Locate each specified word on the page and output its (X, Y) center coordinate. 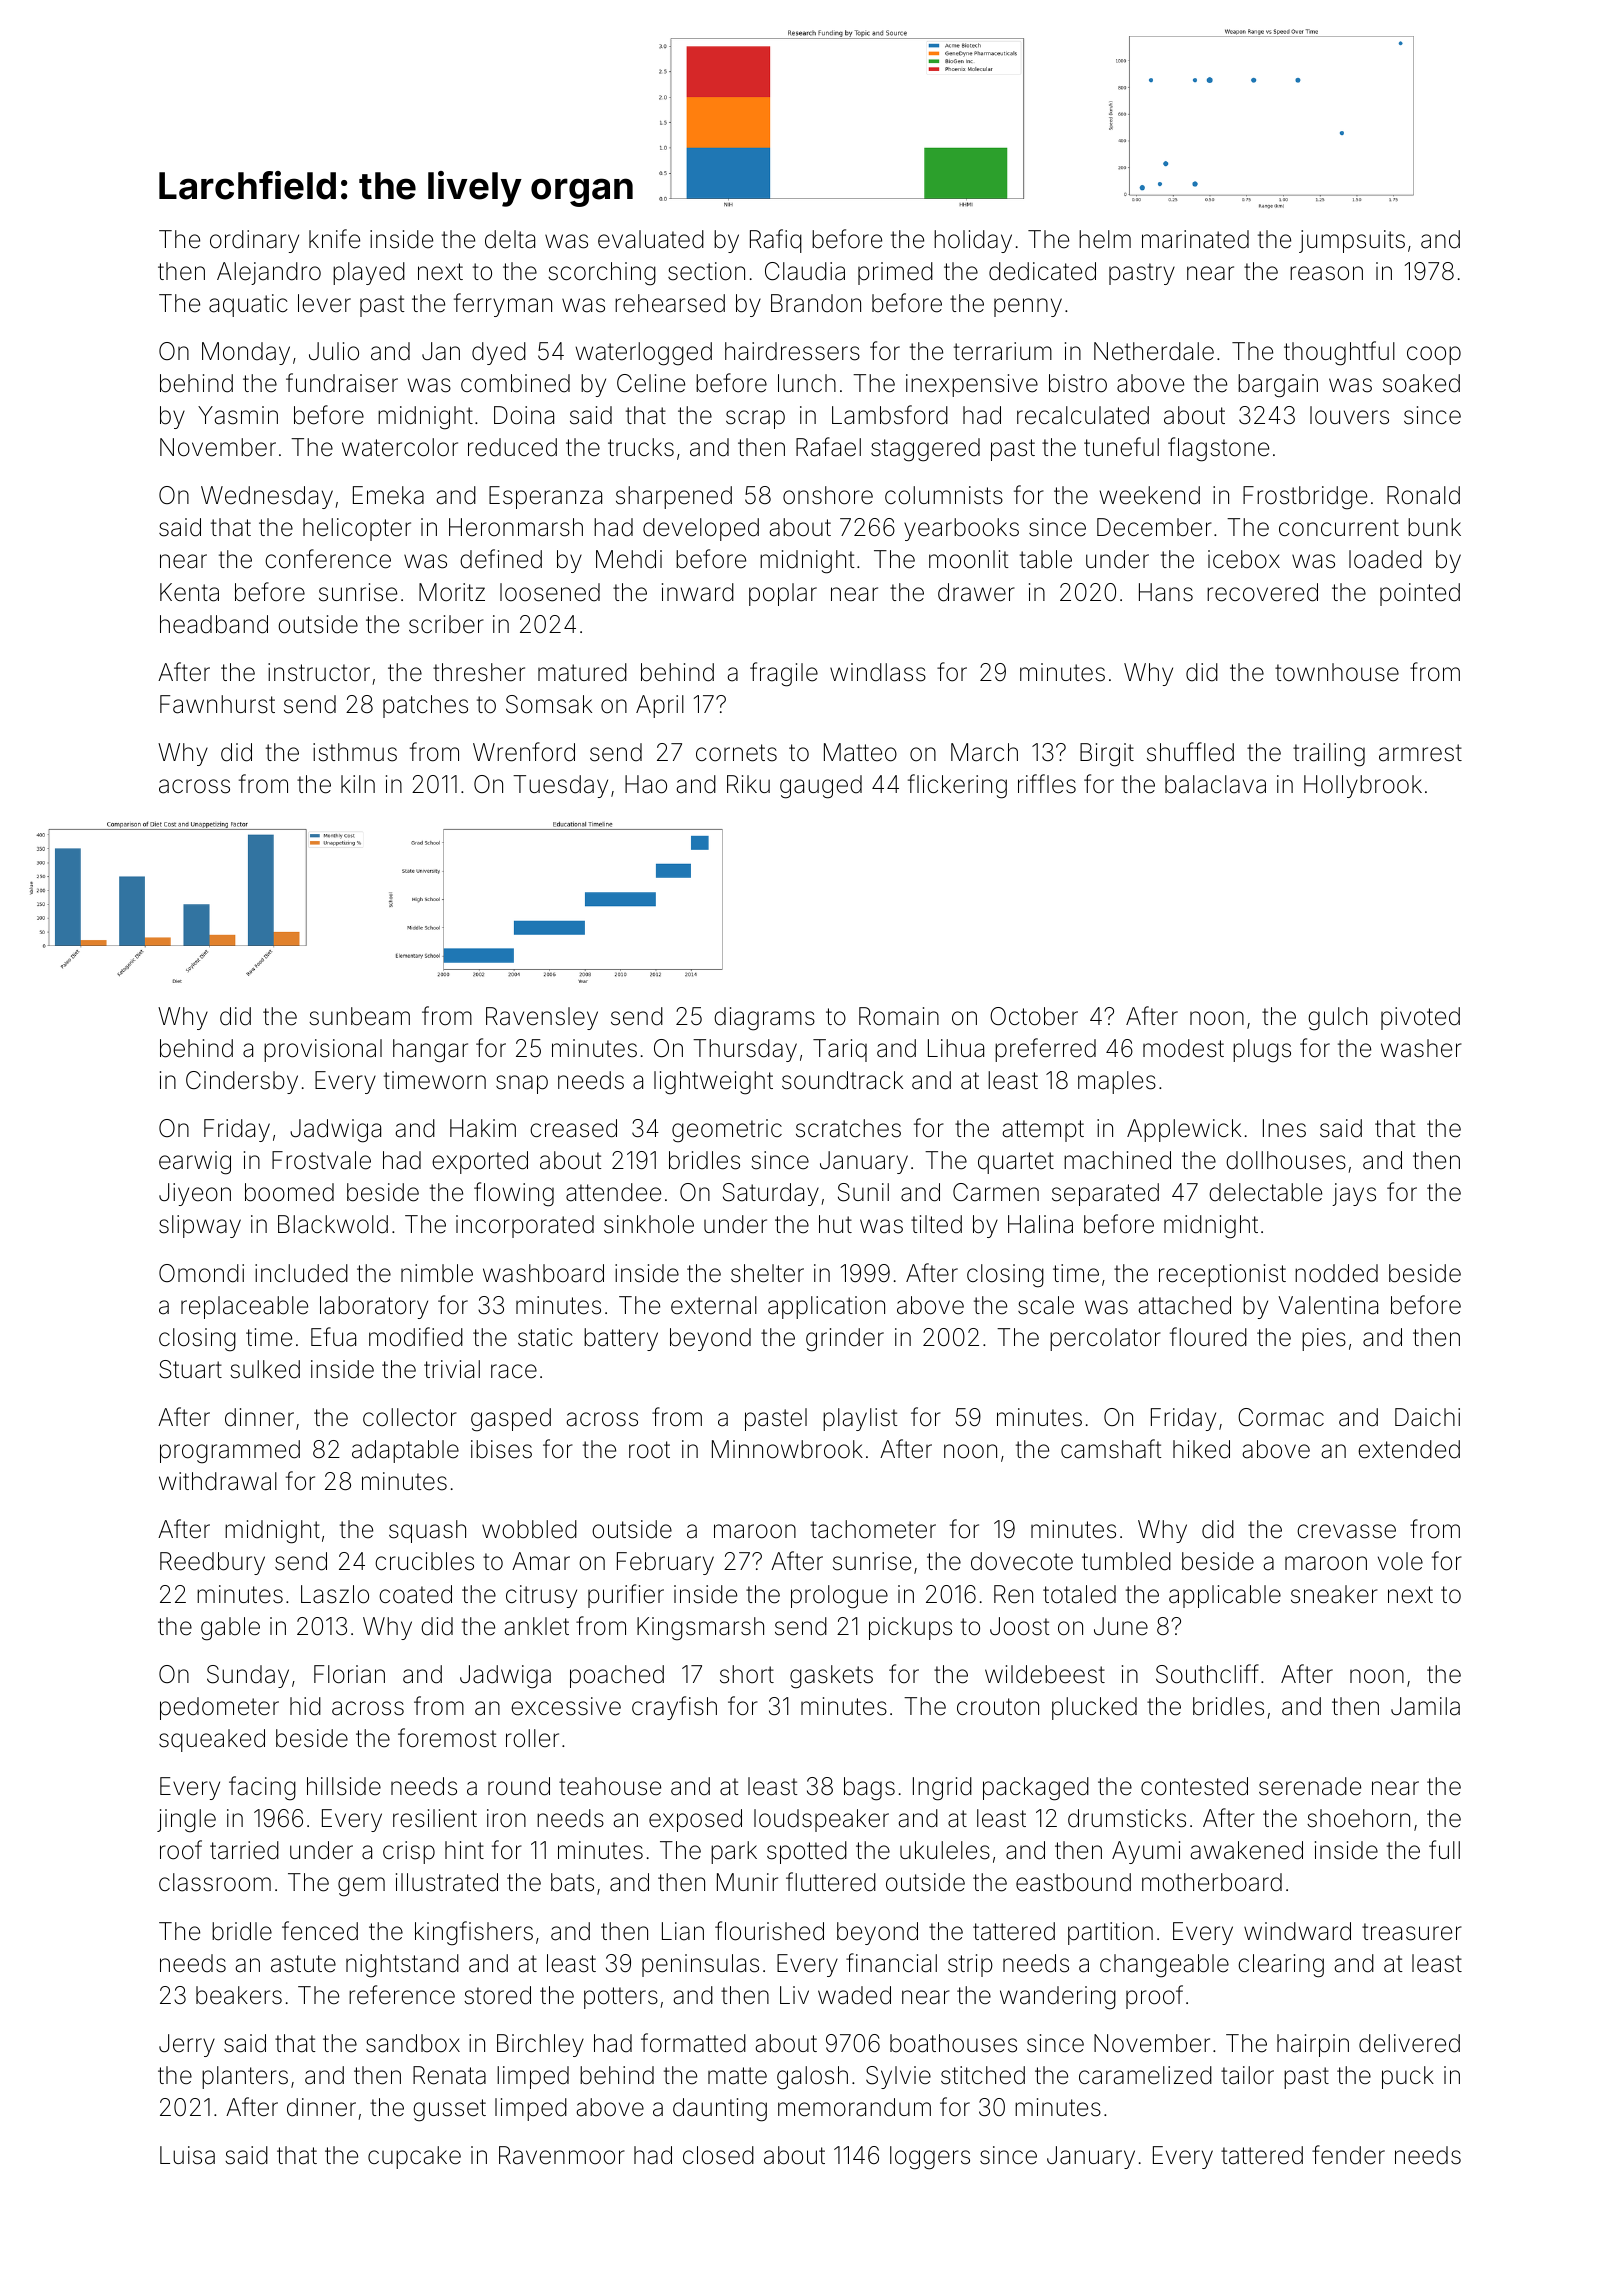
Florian (349, 1674)
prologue (839, 1597)
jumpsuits (1352, 241)
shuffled (1190, 752)
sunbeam (359, 1016)
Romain (899, 1016)
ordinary (254, 241)
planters (245, 2077)
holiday (973, 241)
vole (1400, 1561)
